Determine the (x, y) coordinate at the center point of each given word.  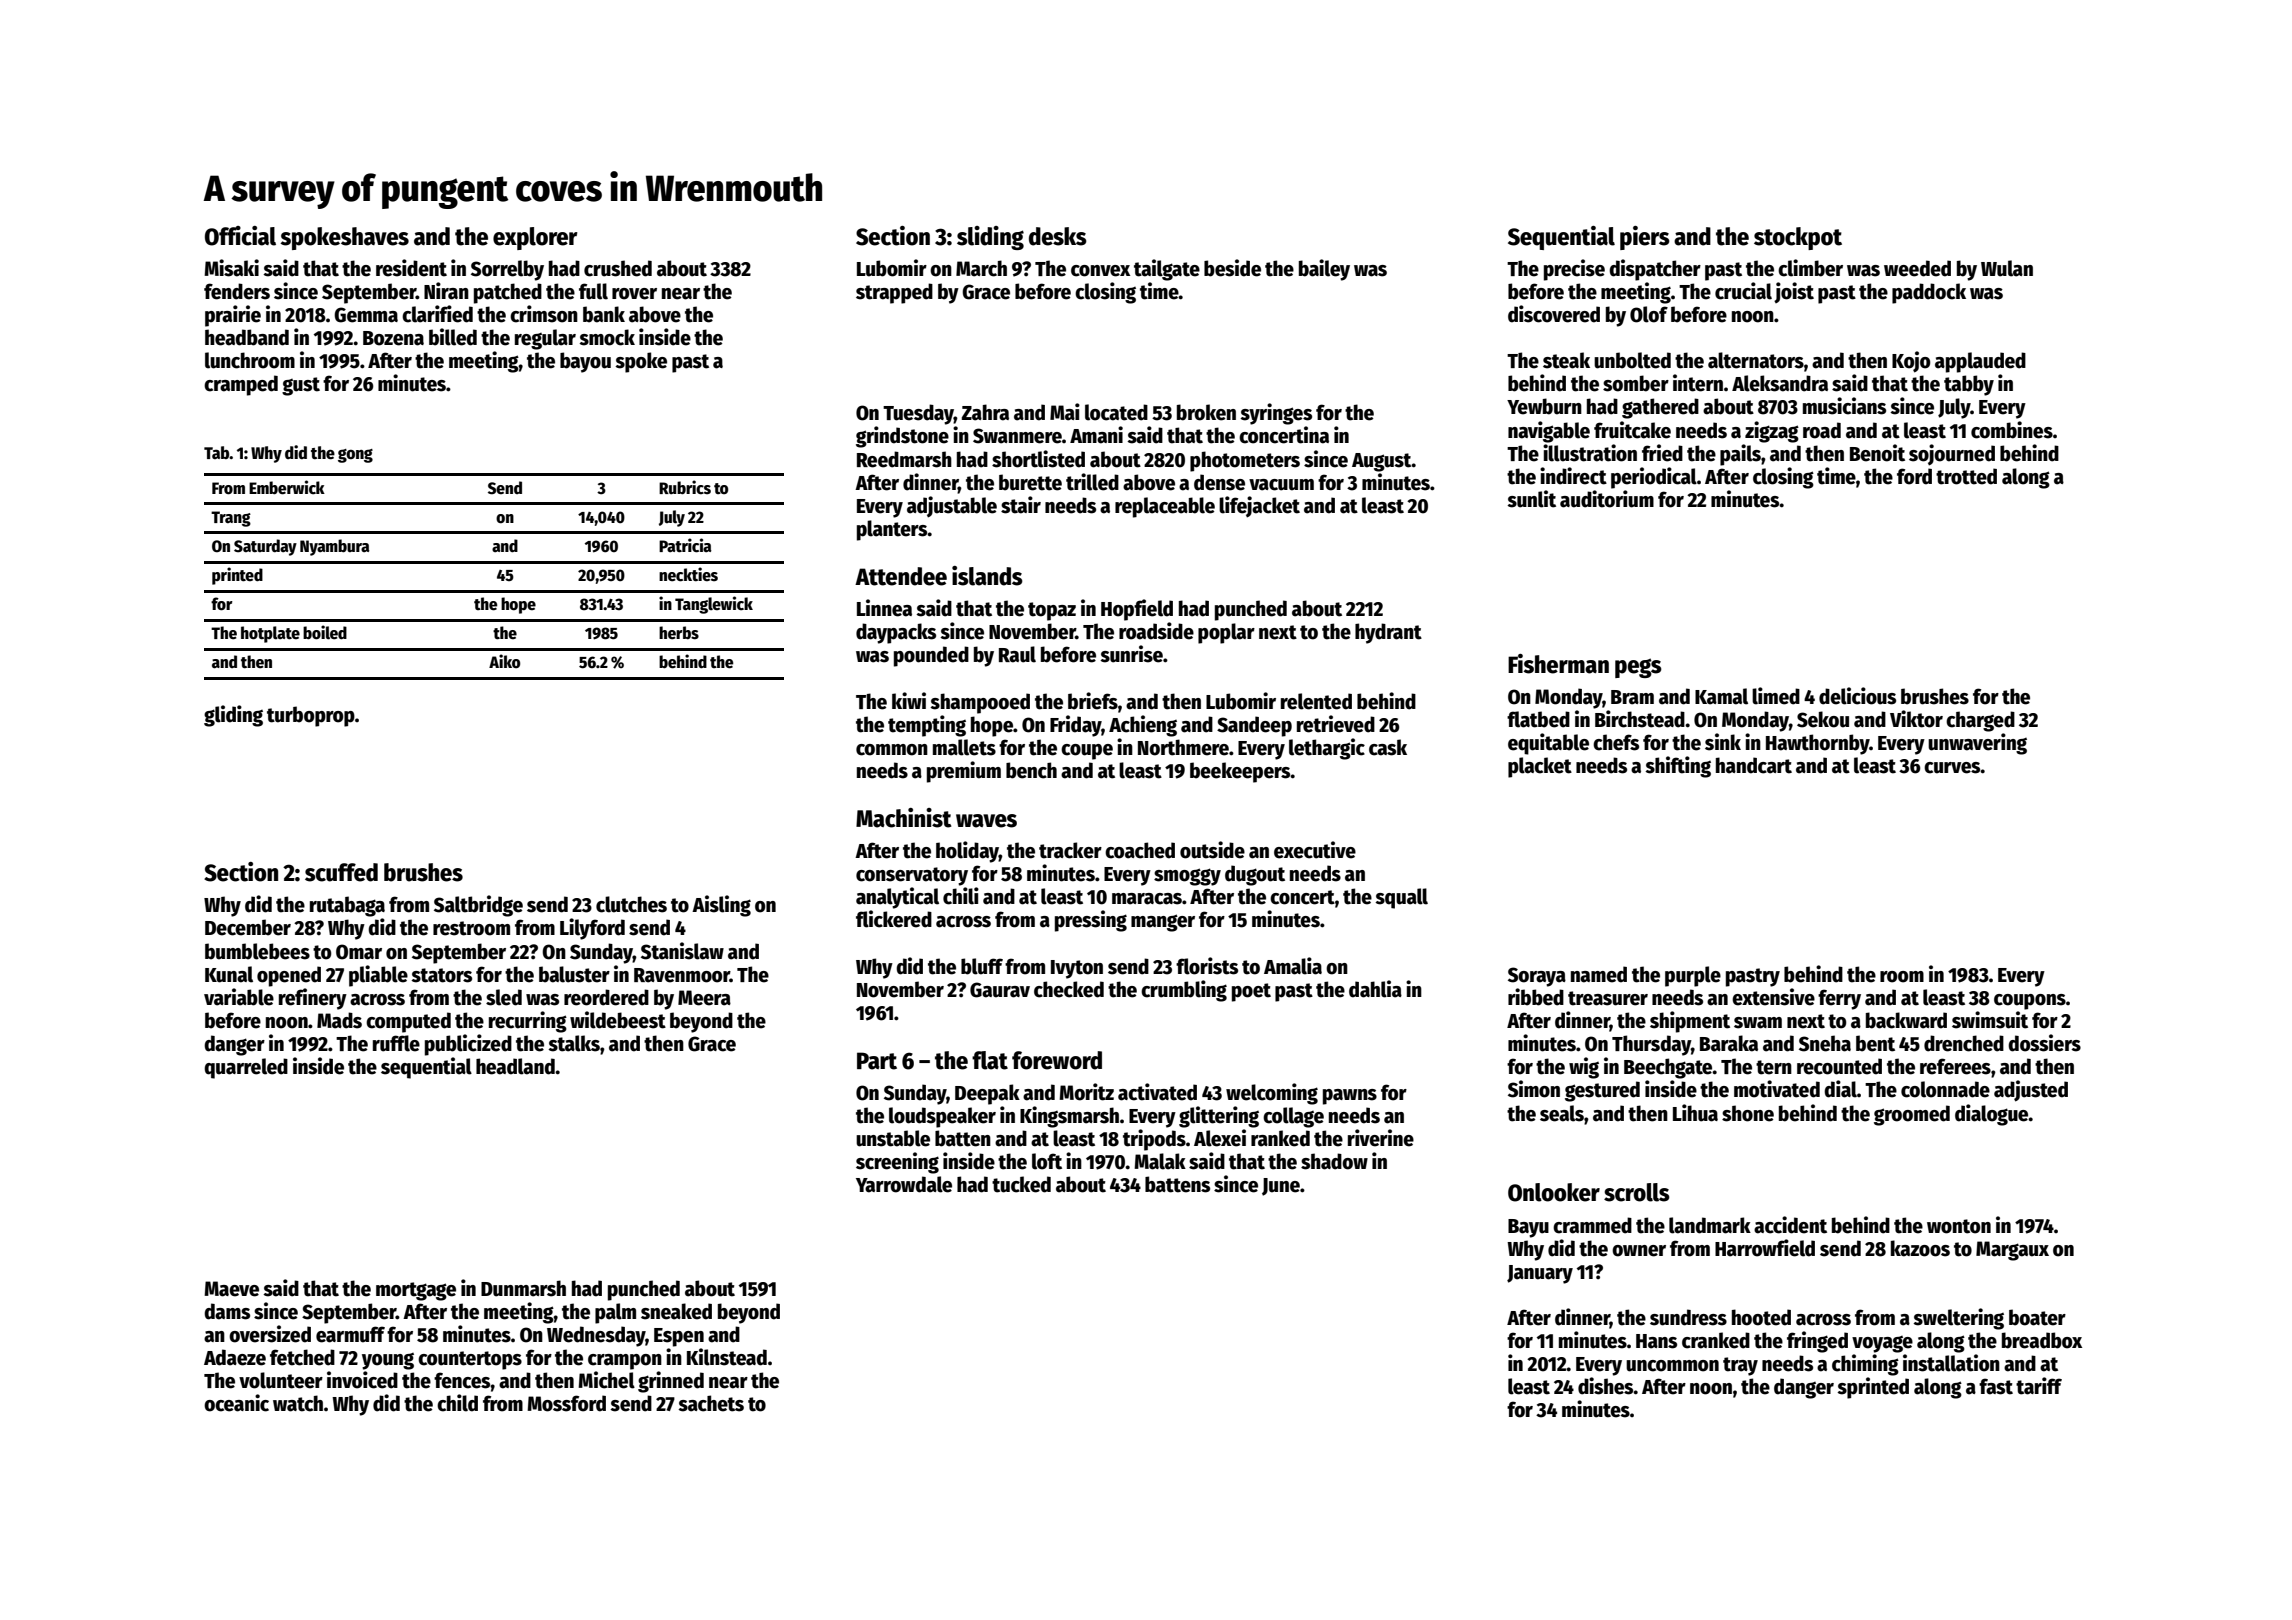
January (1540, 1274)
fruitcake (1632, 430)
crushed (618, 268)
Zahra (985, 412)
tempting (927, 726)
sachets (711, 1403)
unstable (893, 1138)
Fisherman (1558, 664)
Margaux (2012, 1251)
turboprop (311, 716)
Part (877, 1061)
